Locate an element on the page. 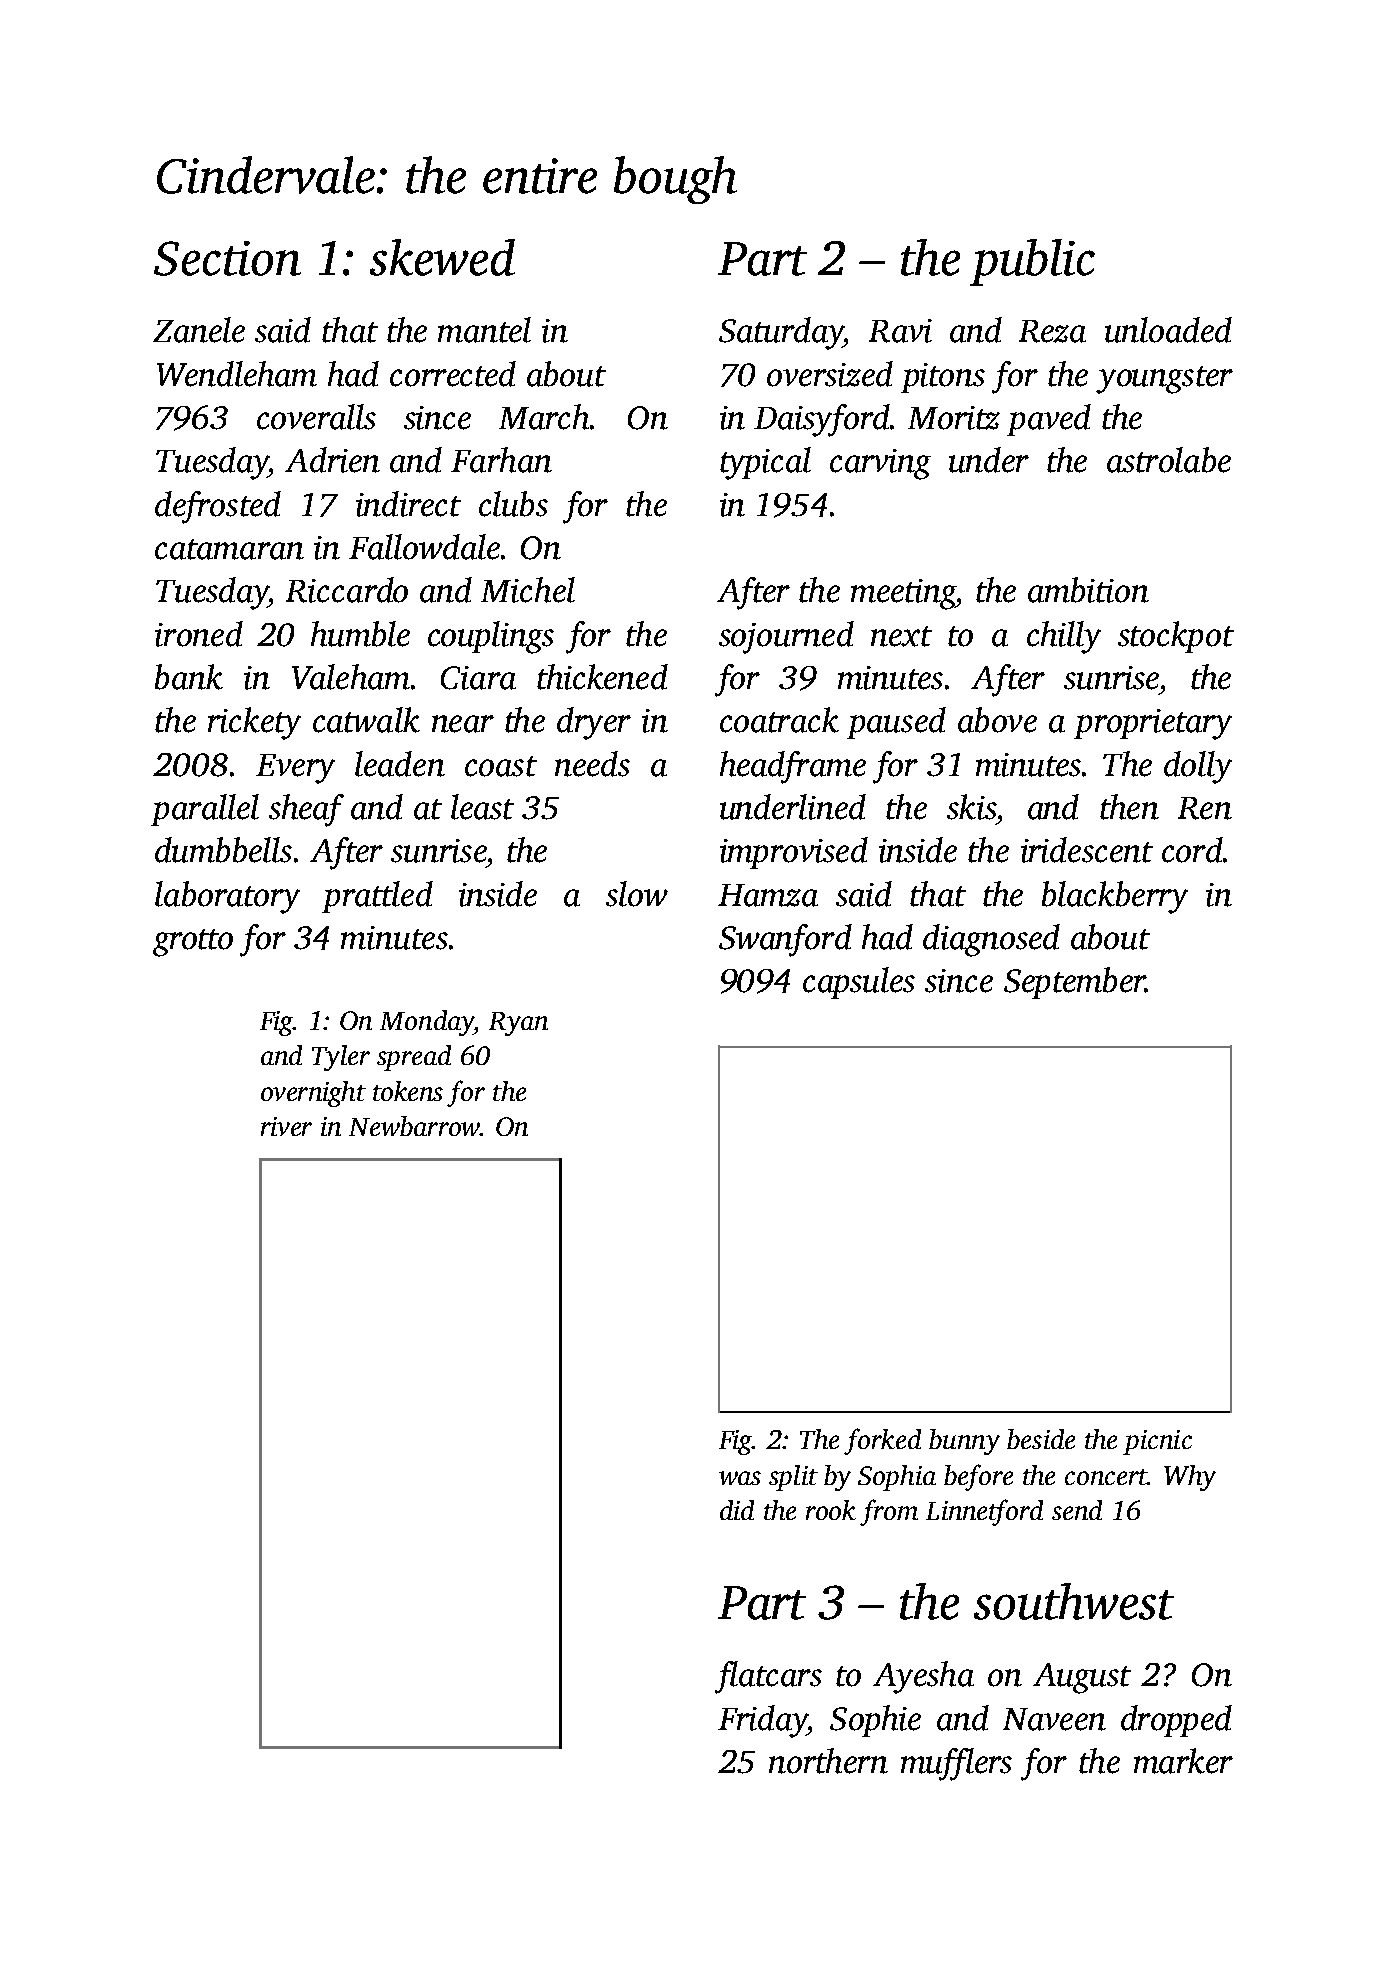 The image size is (1386, 1969). Friday is located at coordinates (762, 1721).
